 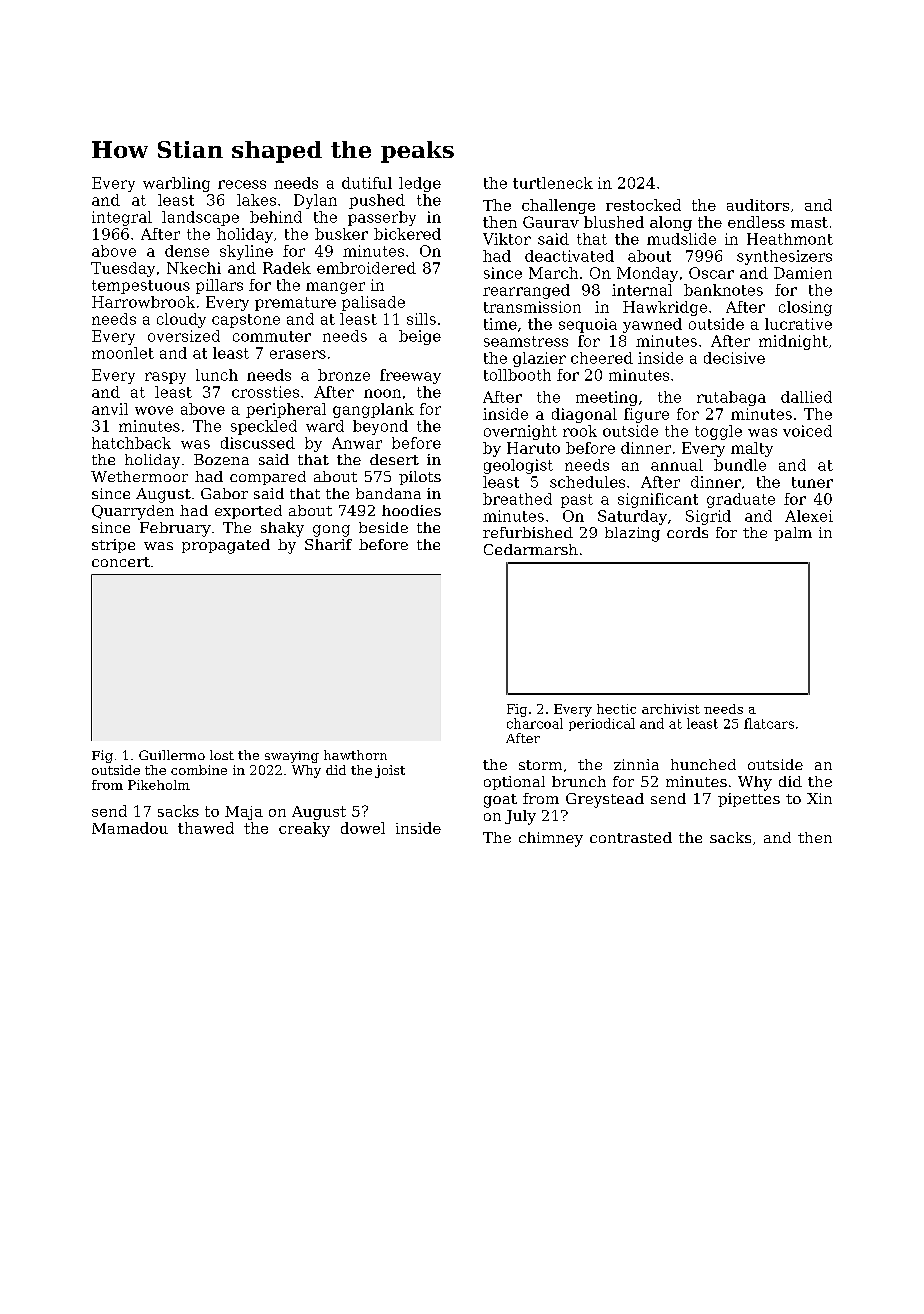 What do you see at coordinates (646, 415) in the page?
I see `figure` at bounding box center [646, 415].
